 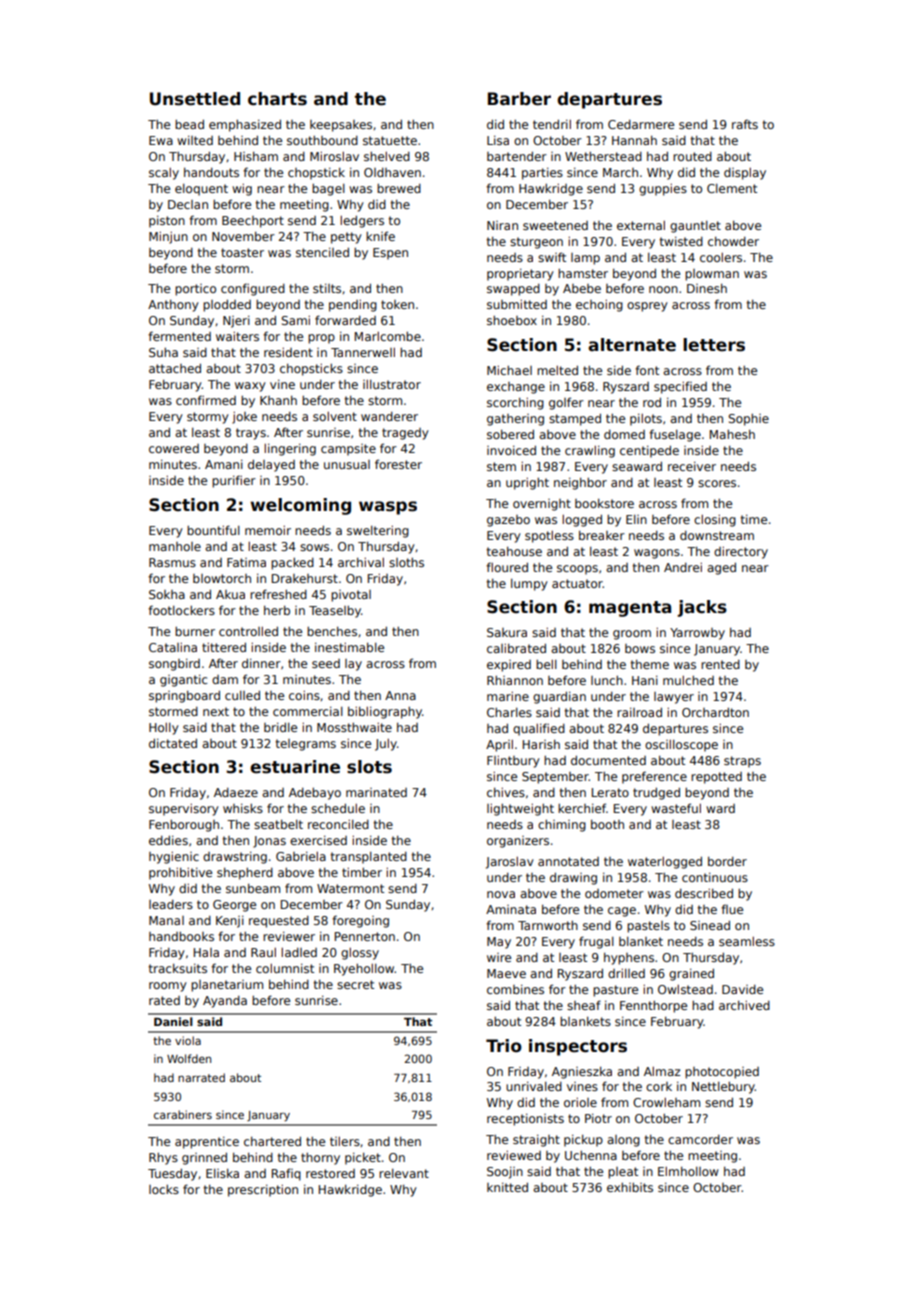 I want to click on Lisa, so click(x=498, y=140).
